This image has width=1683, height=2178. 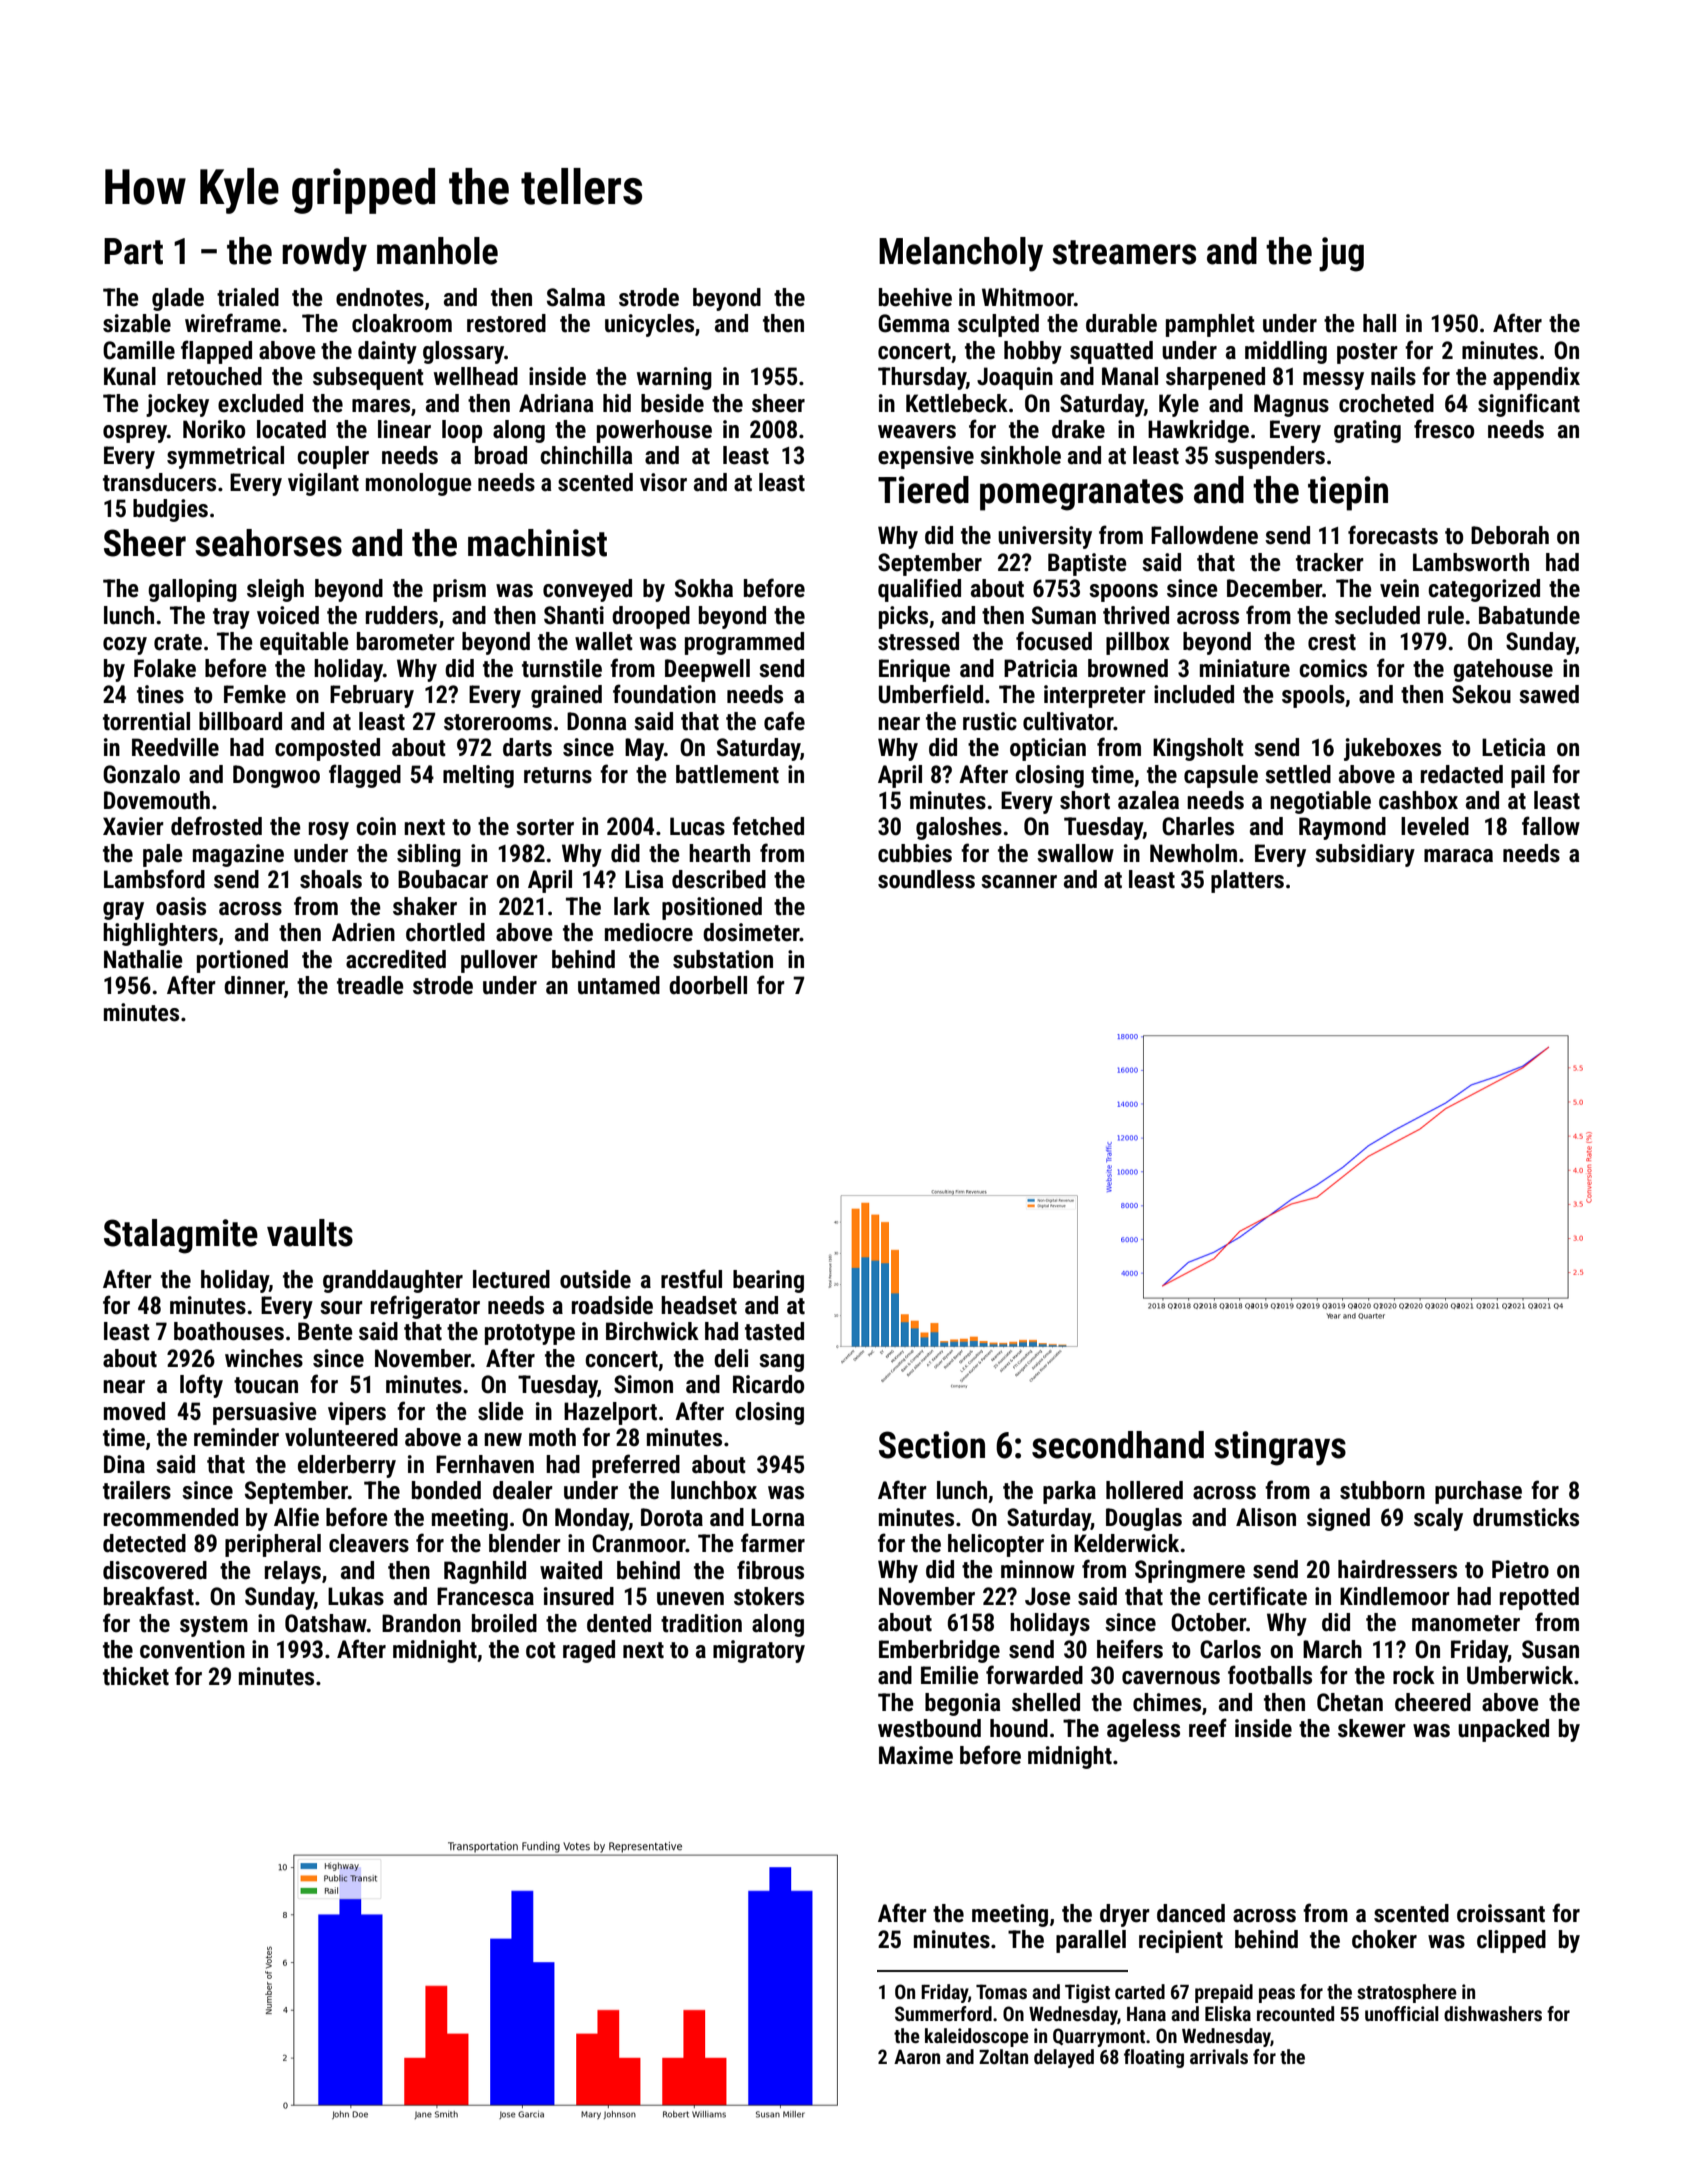 I want to click on seahorses, so click(x=268, y=543).
